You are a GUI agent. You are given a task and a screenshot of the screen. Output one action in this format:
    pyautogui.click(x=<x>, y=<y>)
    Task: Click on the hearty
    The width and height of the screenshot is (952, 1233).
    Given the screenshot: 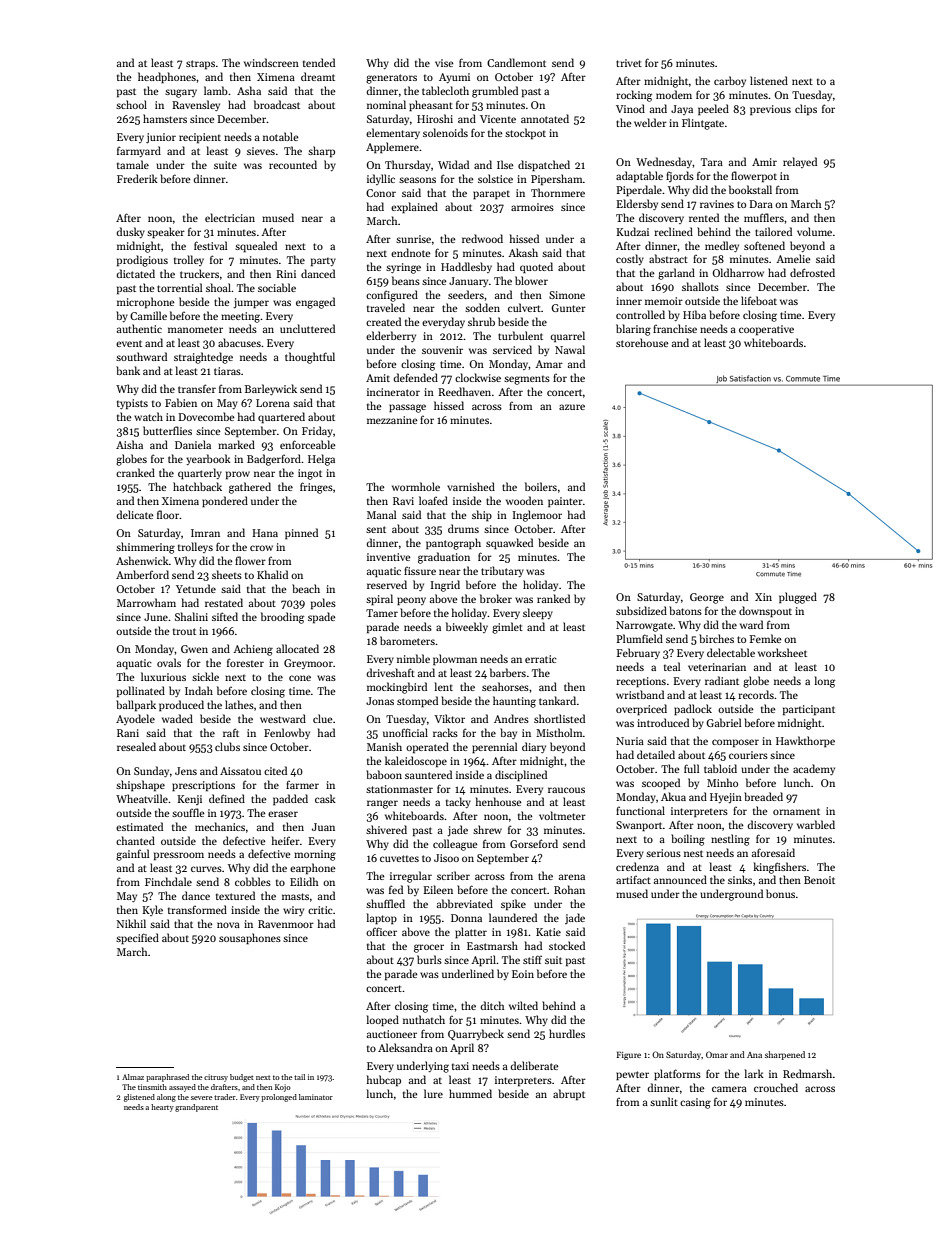 What is the action you would take?
    pyautogui.click(x=162, y=1108)
